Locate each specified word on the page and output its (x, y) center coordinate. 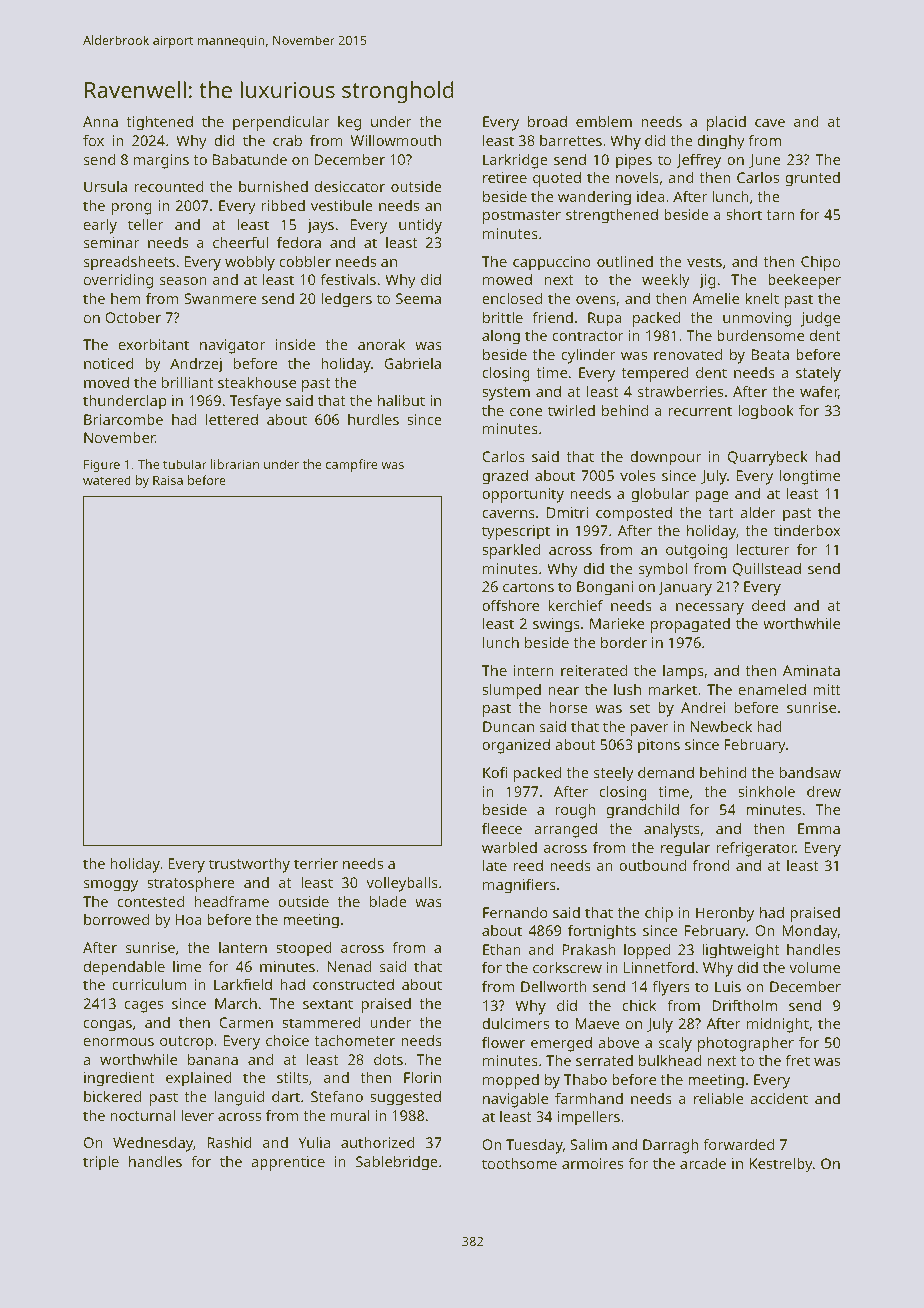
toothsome (519, 1163)
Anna (100, 121)
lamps (683, 672)
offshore (510, 605)
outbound (652, 865)
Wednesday (153, 1144)
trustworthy (249, 865)
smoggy (111, 886)
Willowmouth (396, 140)
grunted (812, 179)
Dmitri (567, 512)
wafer (819, 392)
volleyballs (402, 884)
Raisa (168, 480)
